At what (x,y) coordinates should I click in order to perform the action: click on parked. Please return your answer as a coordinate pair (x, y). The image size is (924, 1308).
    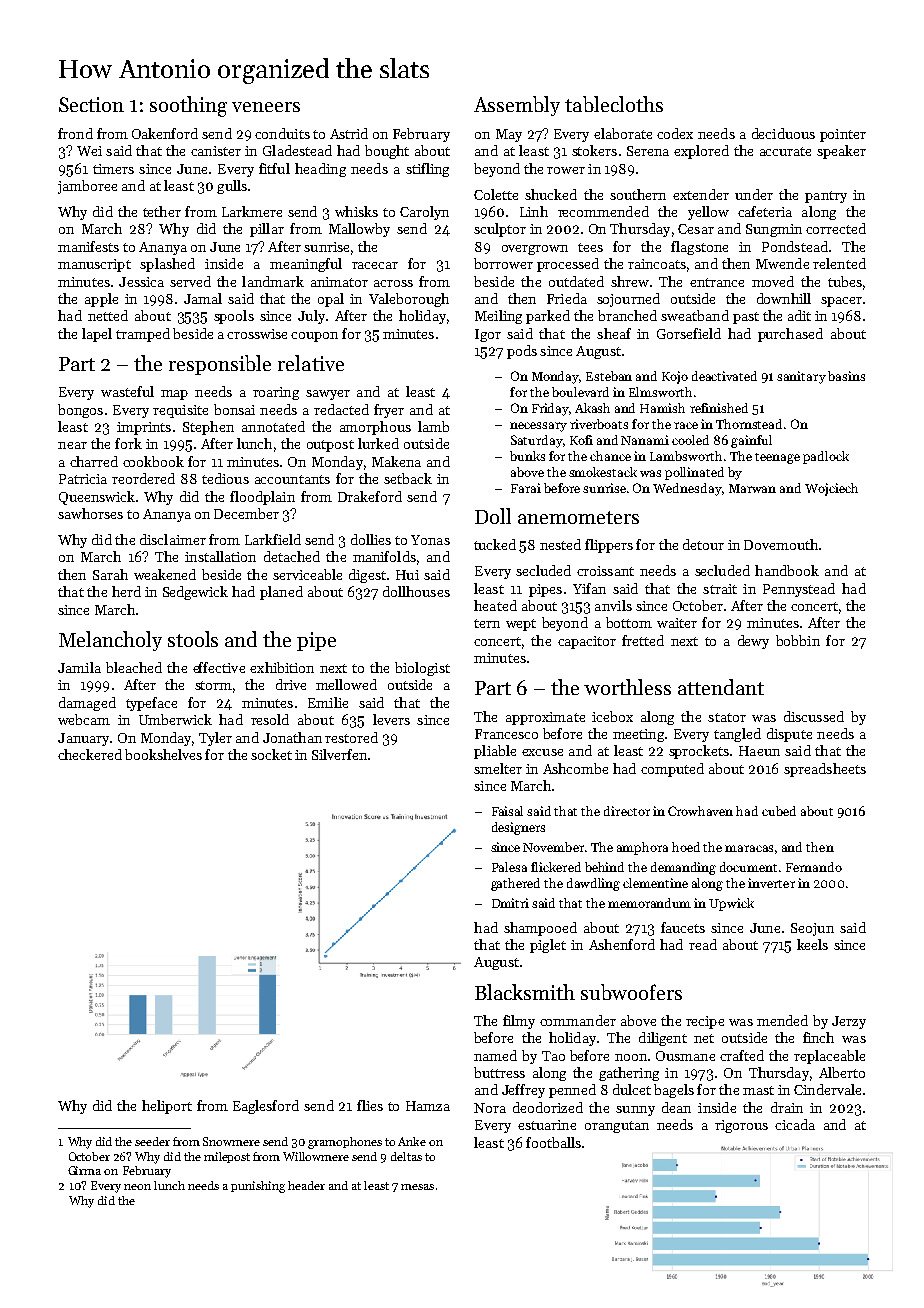
    Looking at the image, I should click on (548, 317).
